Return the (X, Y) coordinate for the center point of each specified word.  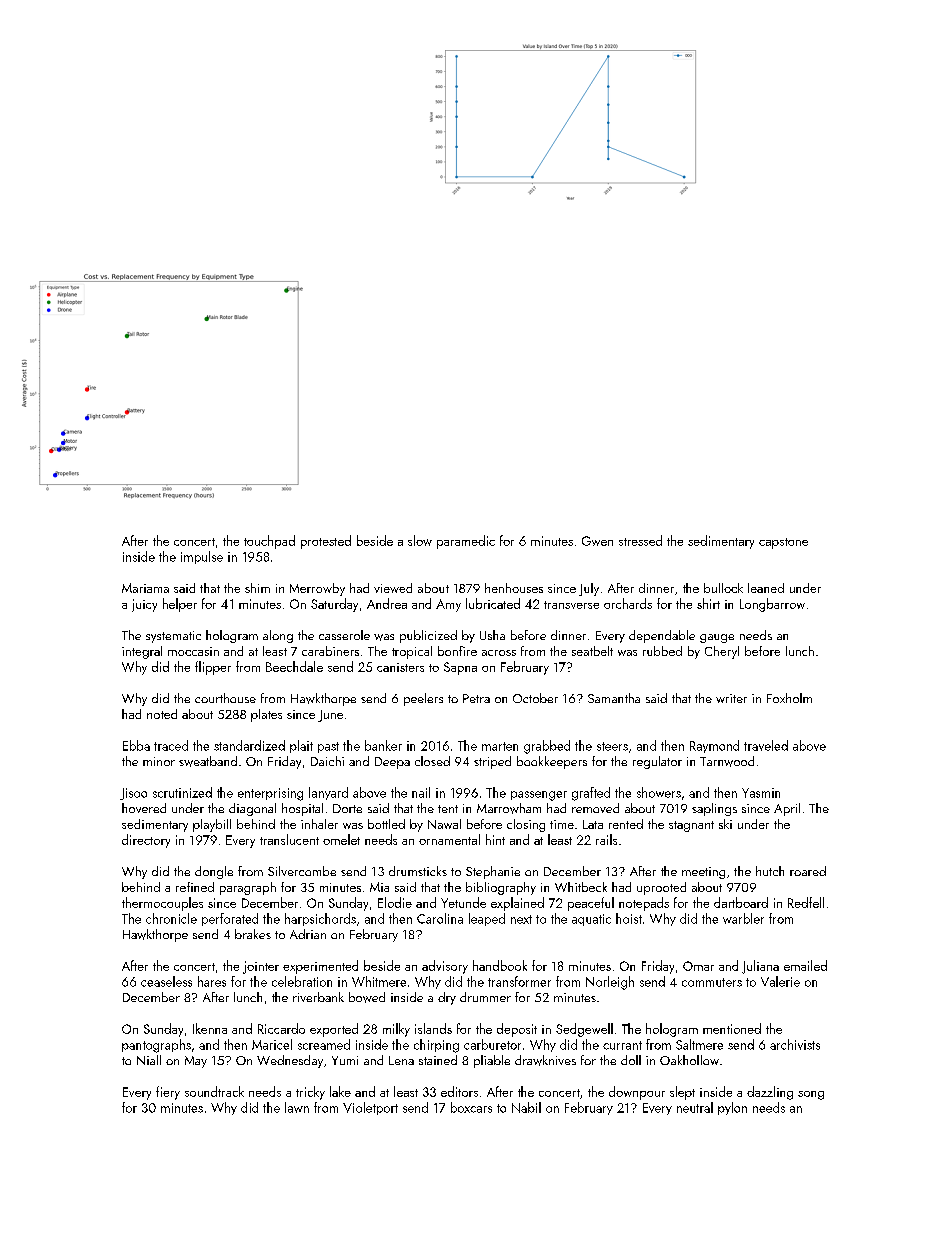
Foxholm (789, 698)
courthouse (225, 698)
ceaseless (166, 981)
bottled (386, 824)
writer (731, 698)
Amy (448, 605)
